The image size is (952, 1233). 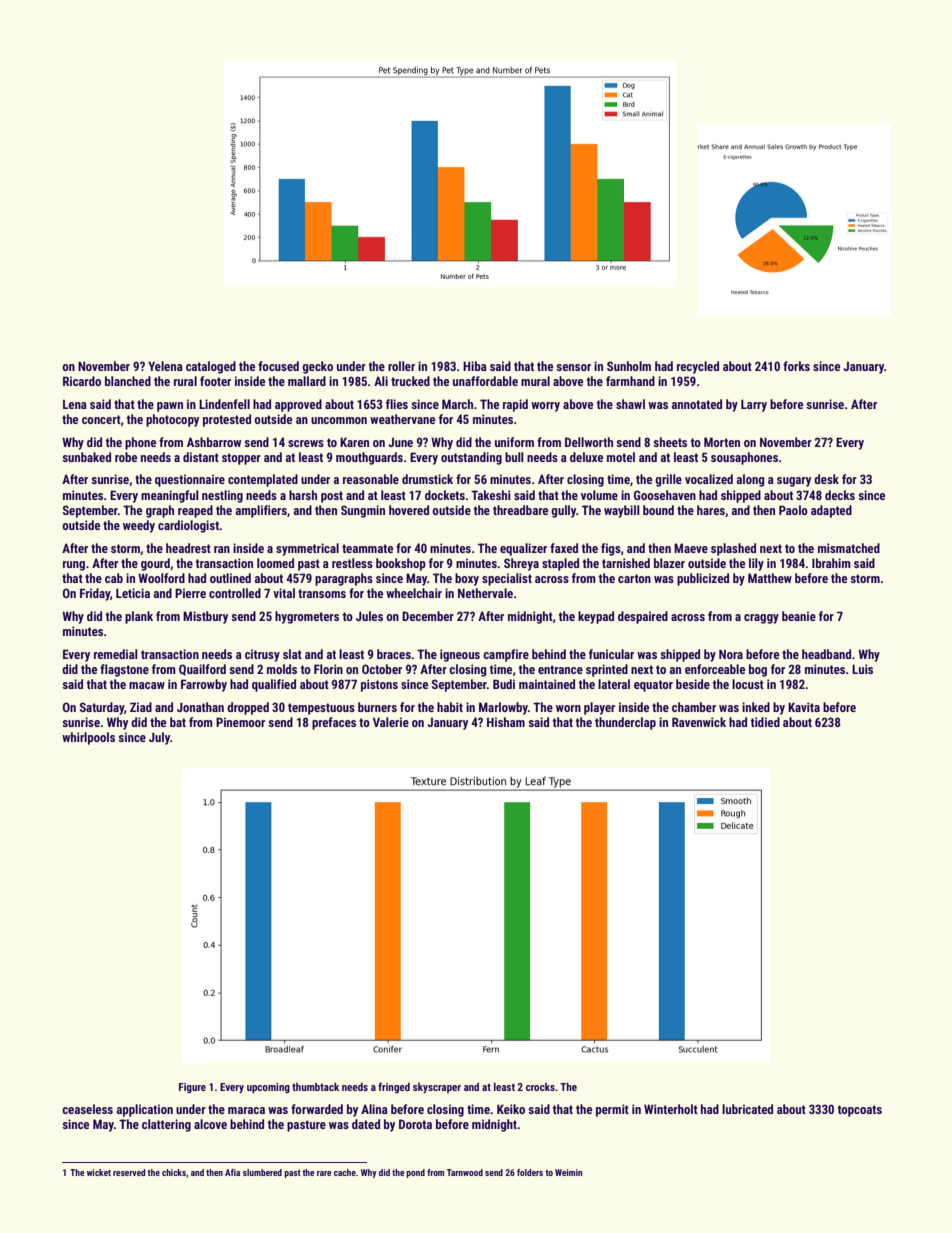 I want to click on decks, so click(x=840, y=495).
